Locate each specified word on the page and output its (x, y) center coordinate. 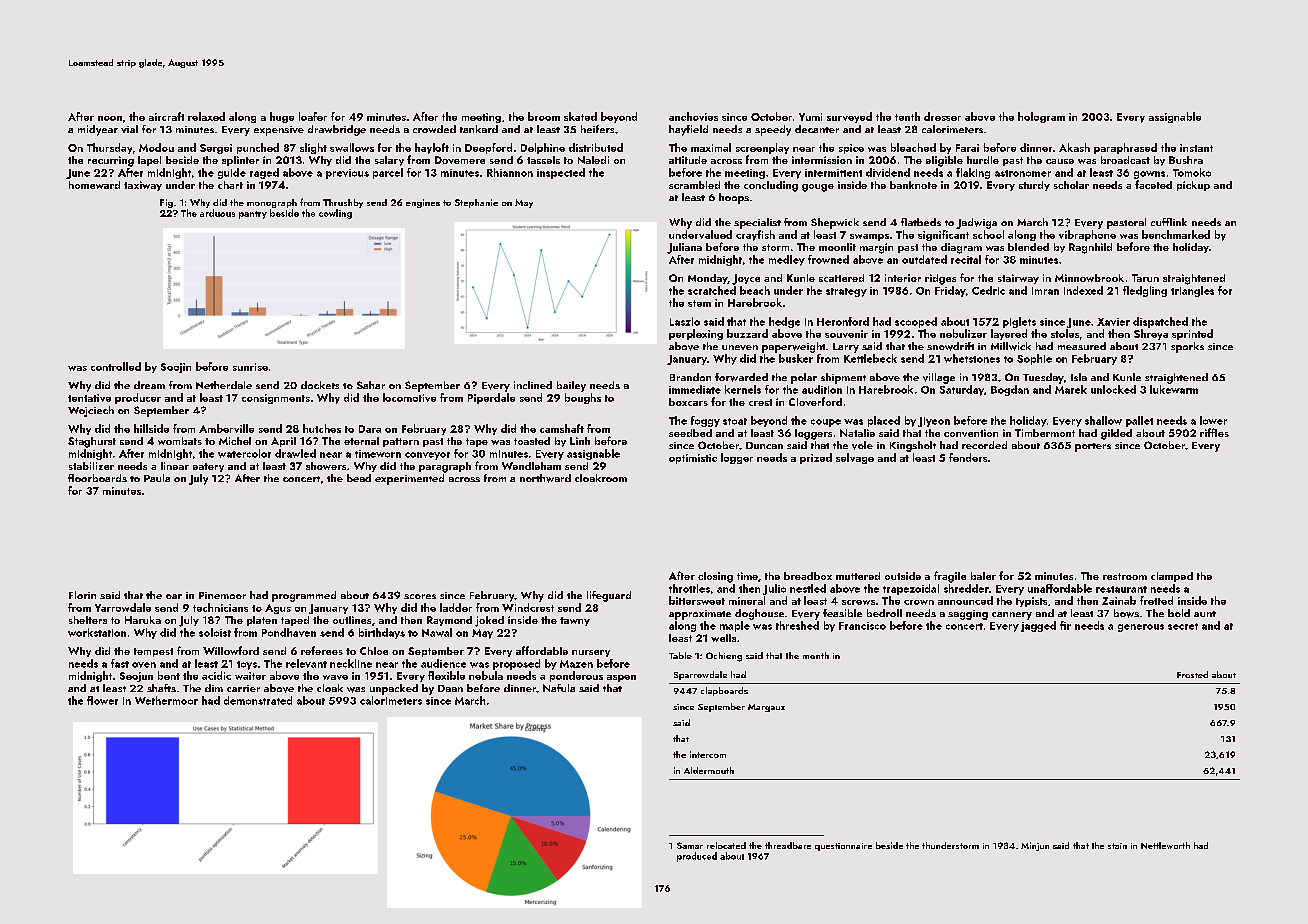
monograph (272, 203)
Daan (450, 688)
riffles (1214, 432)
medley (787, 260)
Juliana (684, 248)
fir (1065, 625)
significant (943, 235)
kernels (743, 389)
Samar (690, 845)
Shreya (1151, 334)
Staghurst (92, 442)
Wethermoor (166, 700)
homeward (94, 185)
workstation (97, 632)
